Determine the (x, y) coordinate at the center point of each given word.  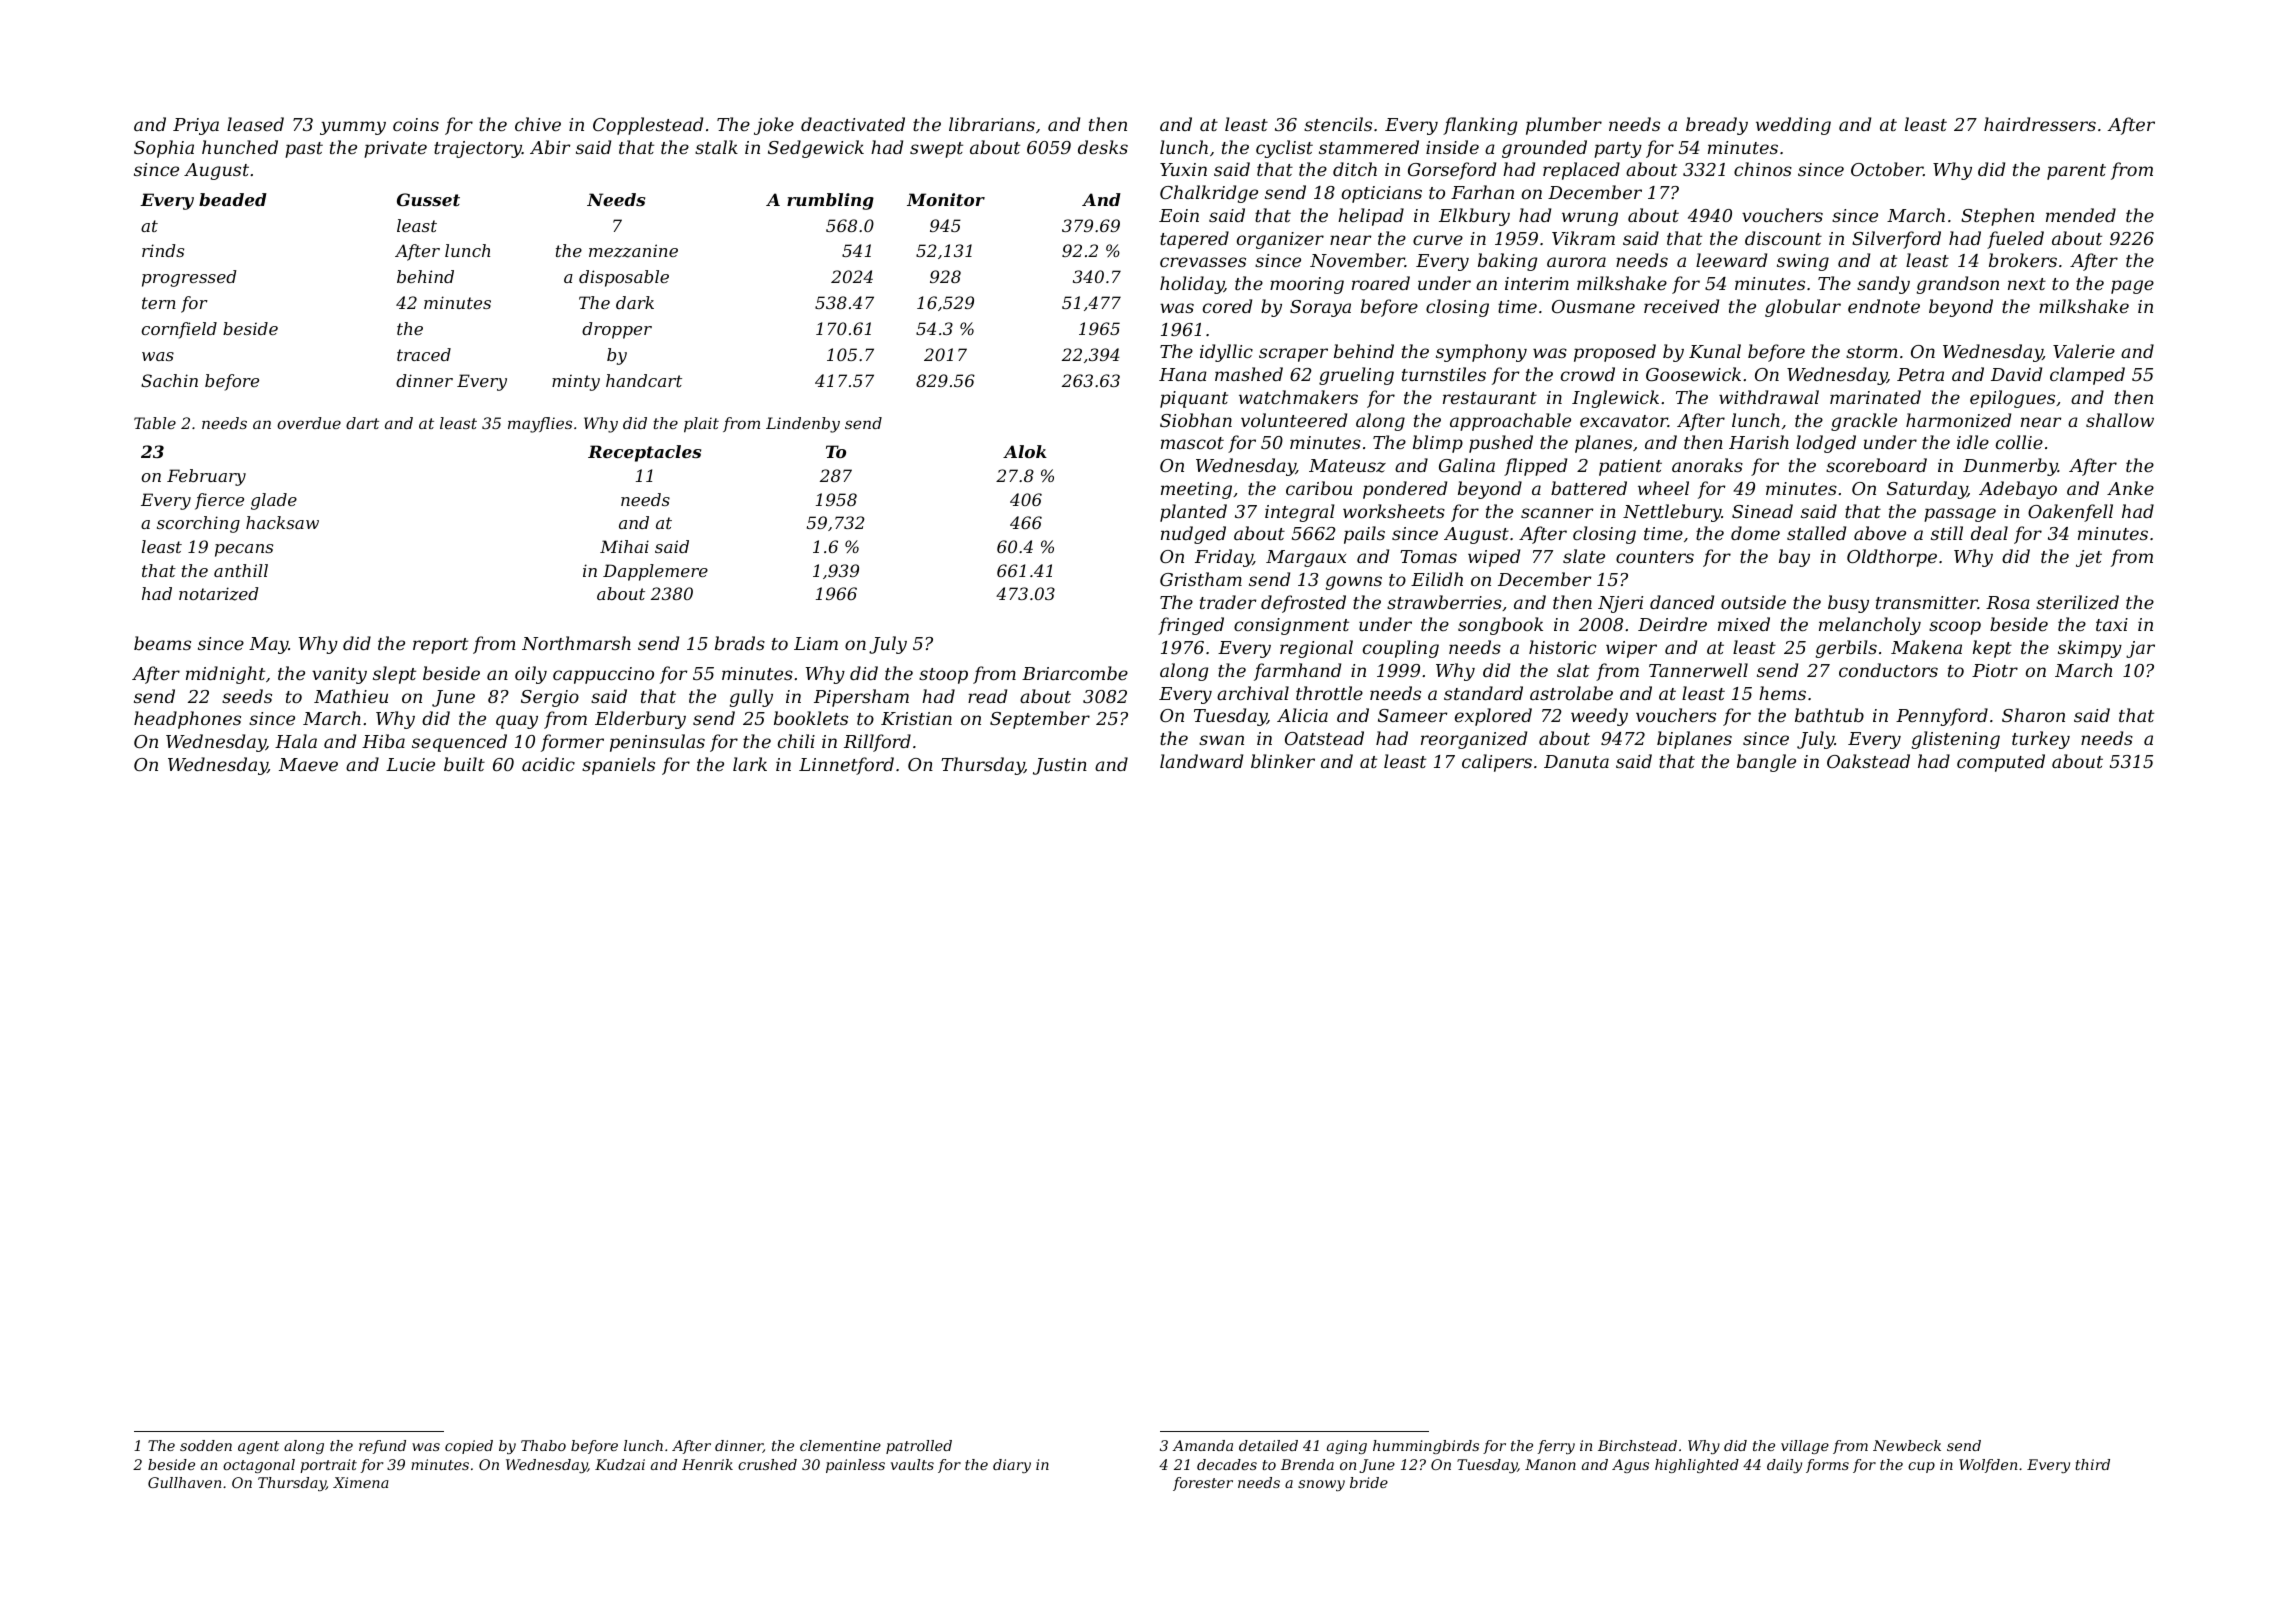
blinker (1283, 761)
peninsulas (657, 743)
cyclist (1284, 149)
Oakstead (1868, 761)
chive (538, 124)
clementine (840, 1445)
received (1681, 306)
